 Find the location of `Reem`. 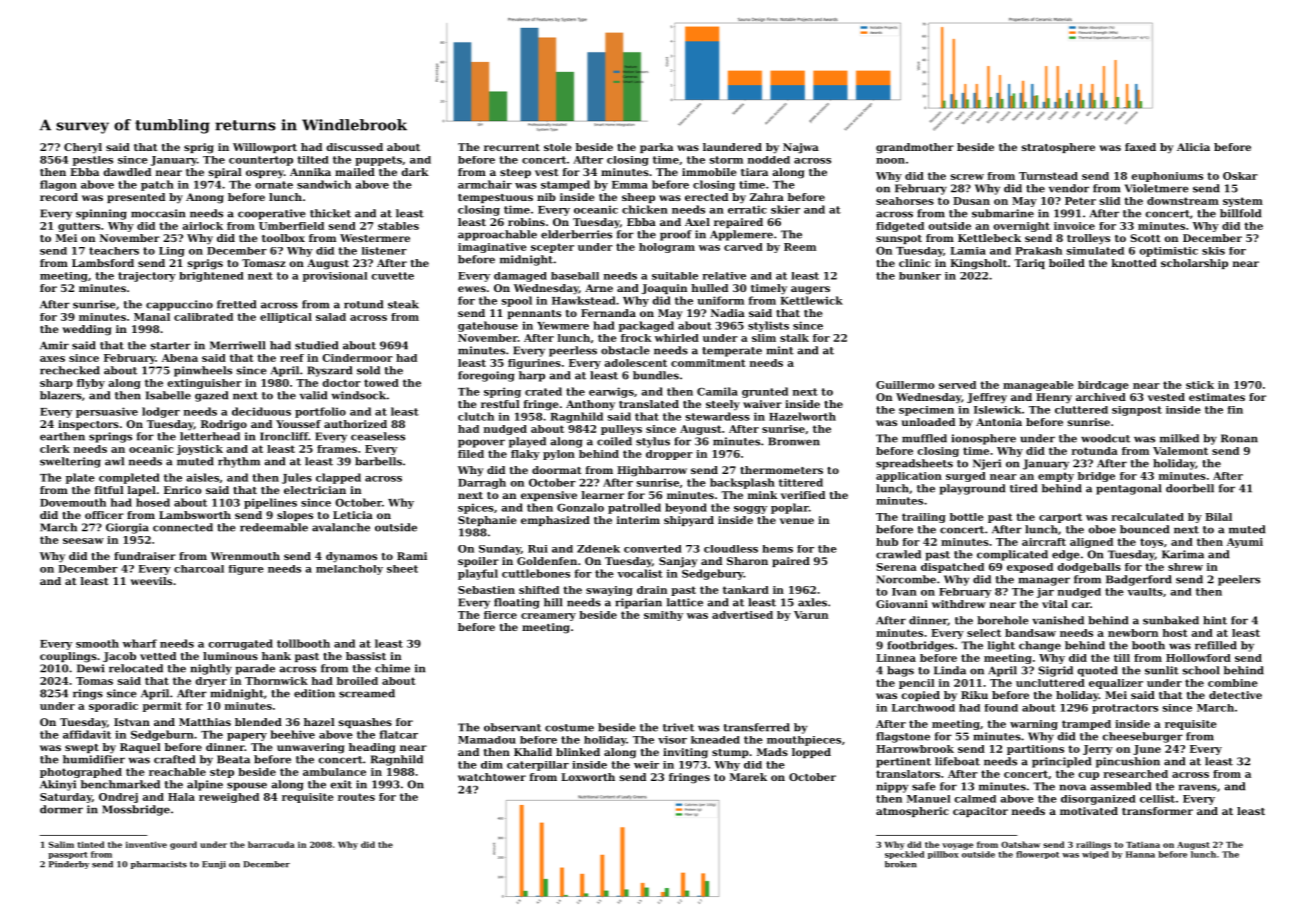

Reem is located at coordinates (800, 247).
